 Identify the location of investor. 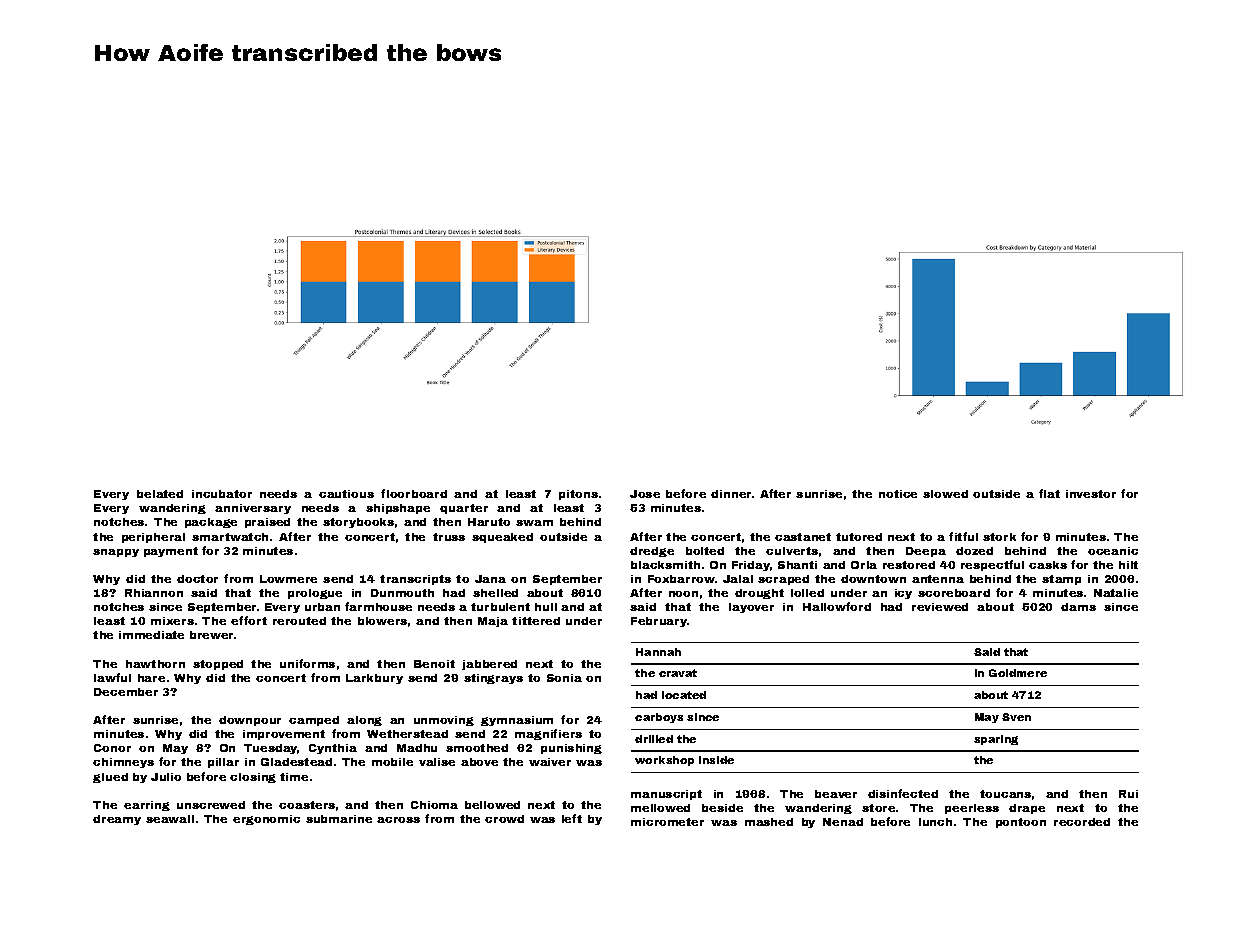
(1091, 494).
